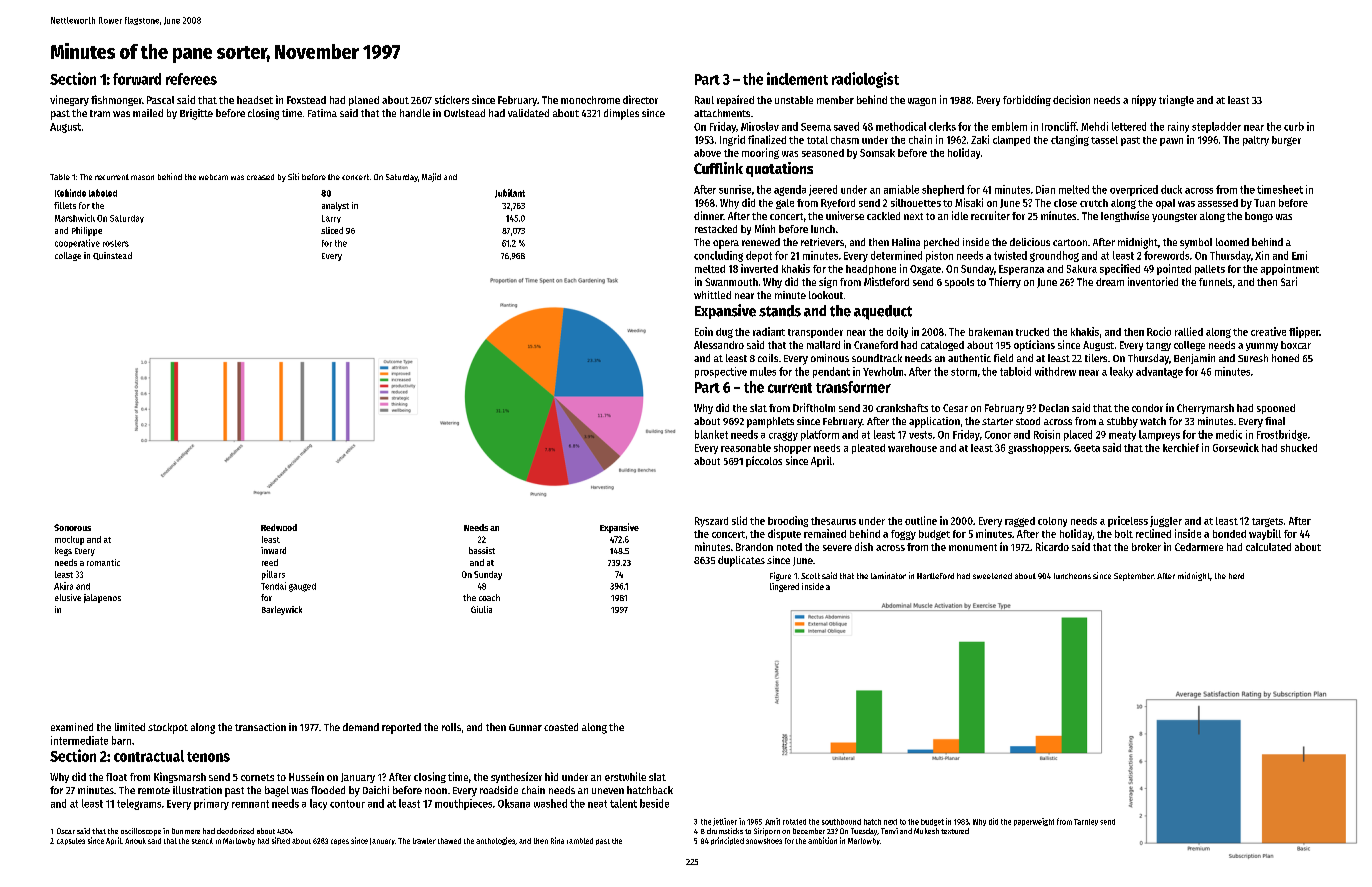  What do you see at coordinates (191, 79) in the screenshot?
I see `referees` at bounding box center [191, 79].
